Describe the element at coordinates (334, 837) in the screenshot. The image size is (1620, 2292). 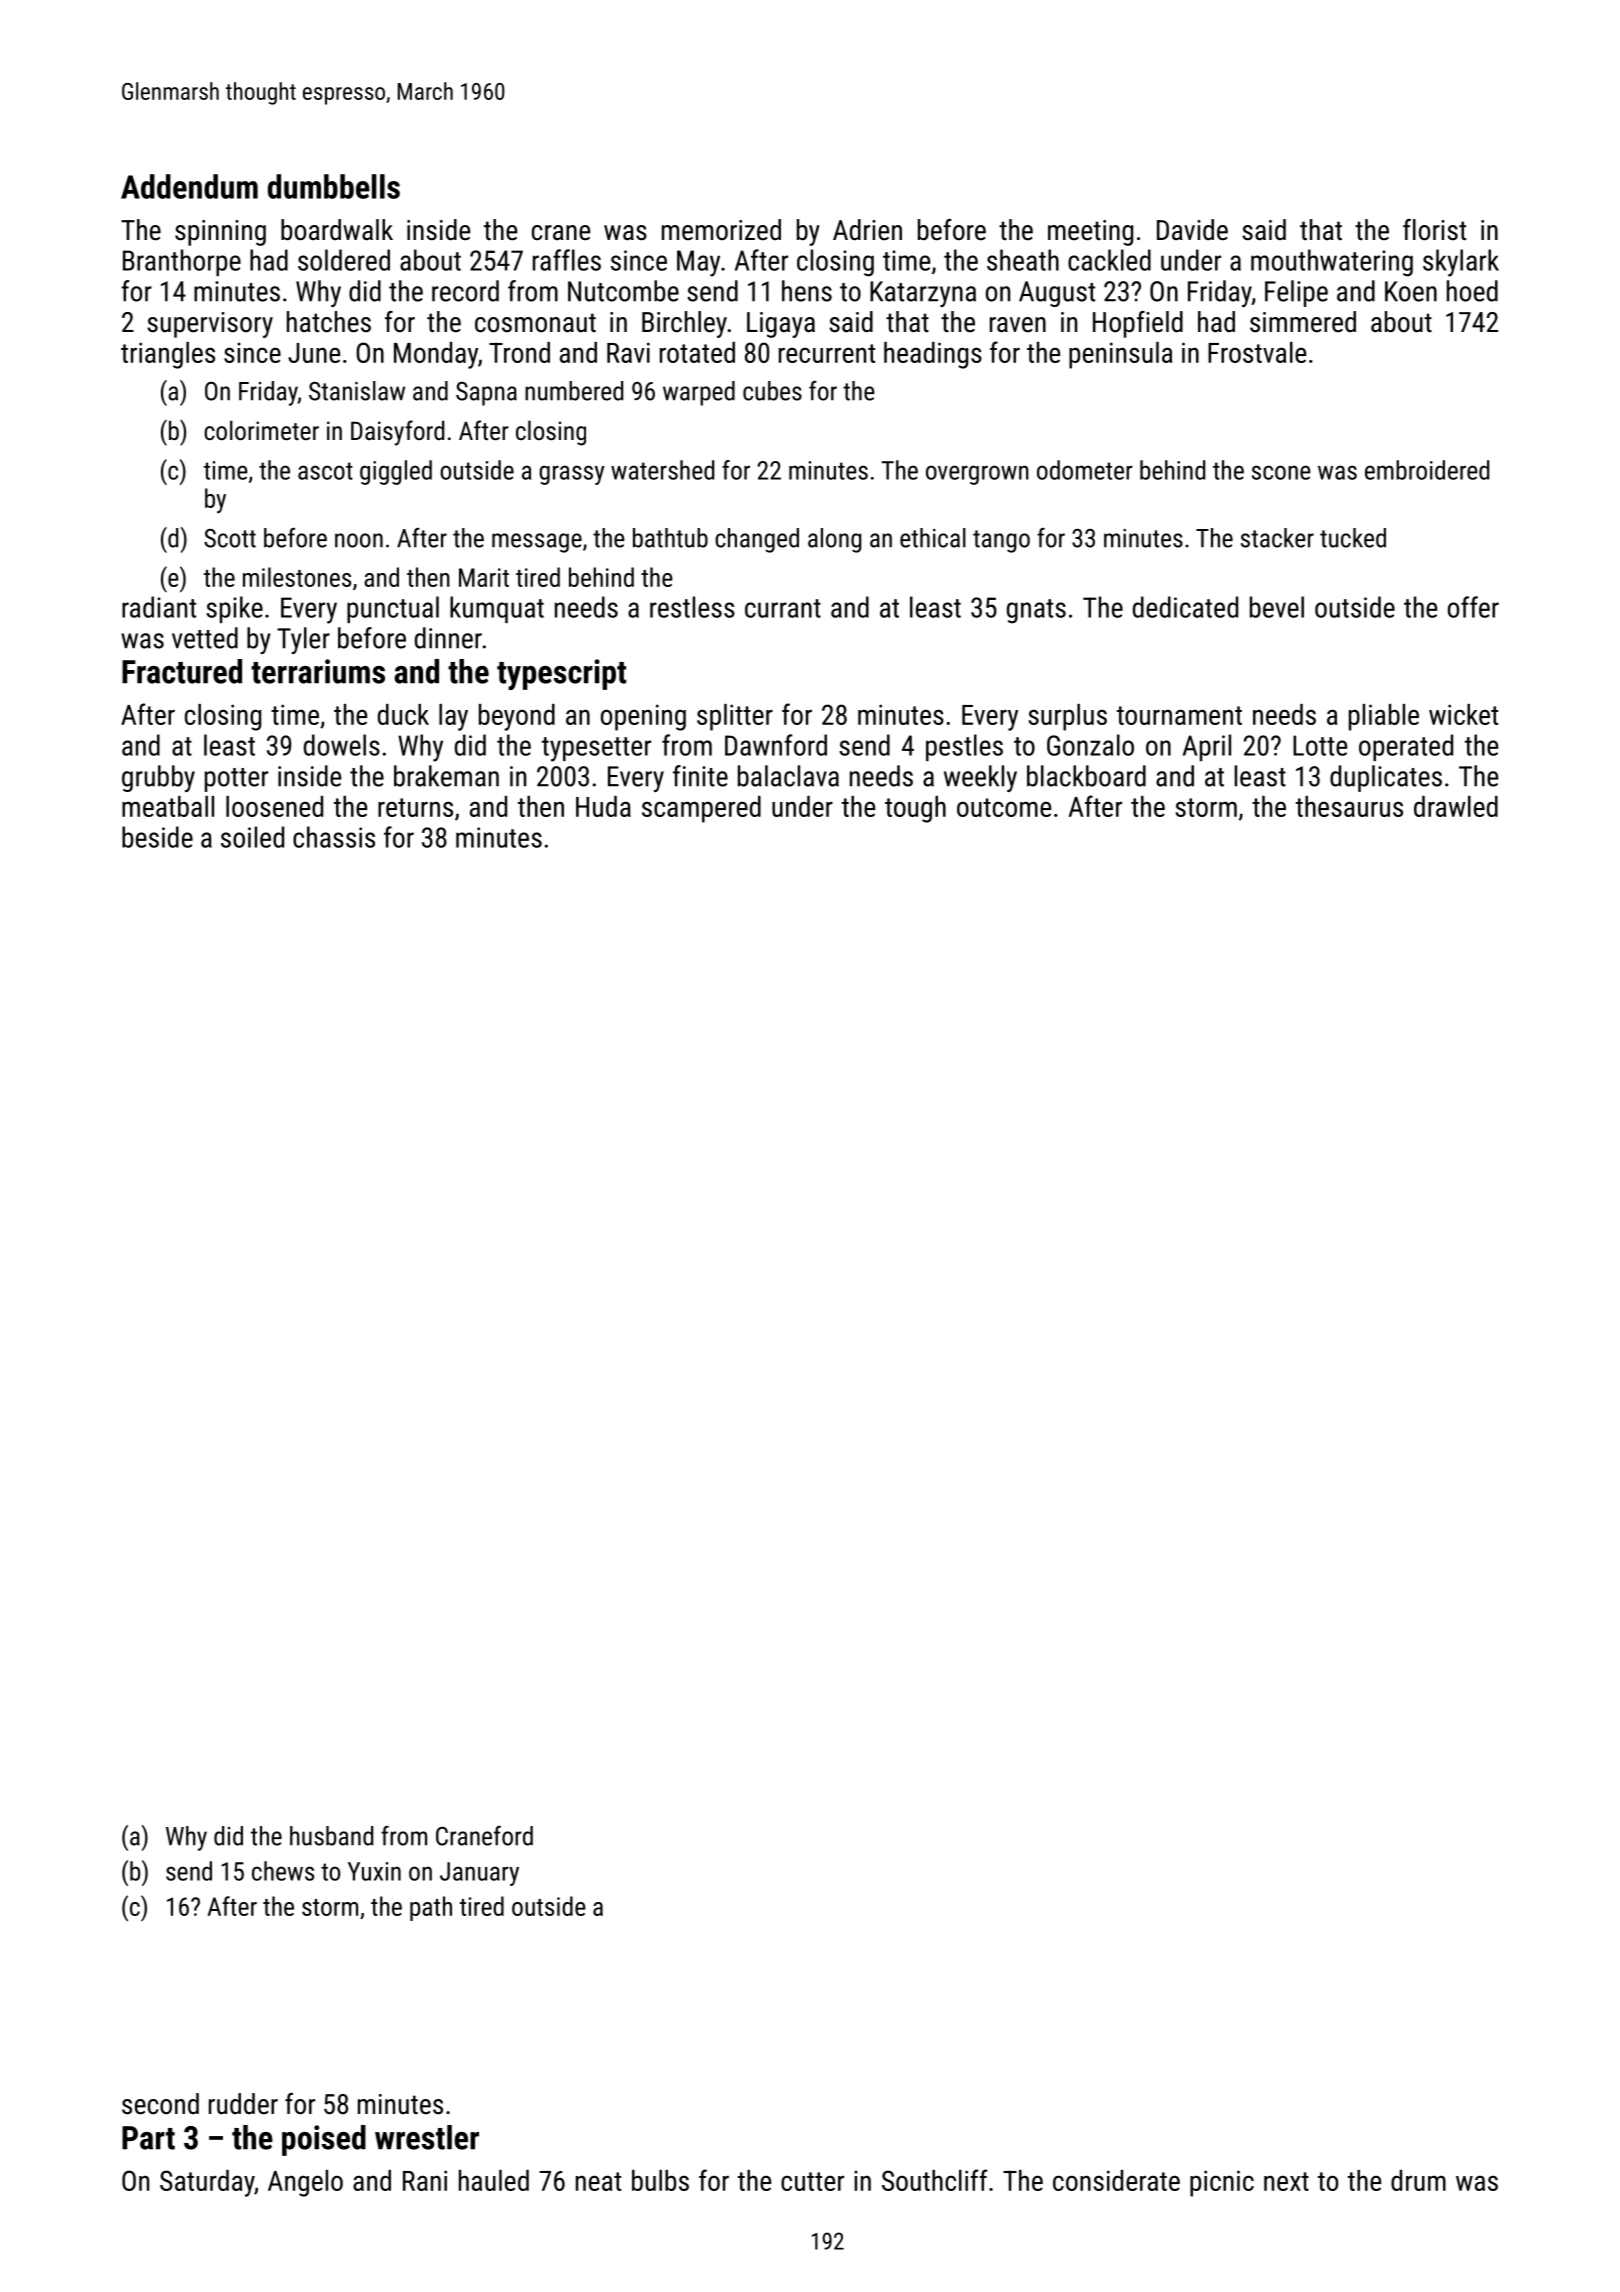
I see `chassis` at that location.
